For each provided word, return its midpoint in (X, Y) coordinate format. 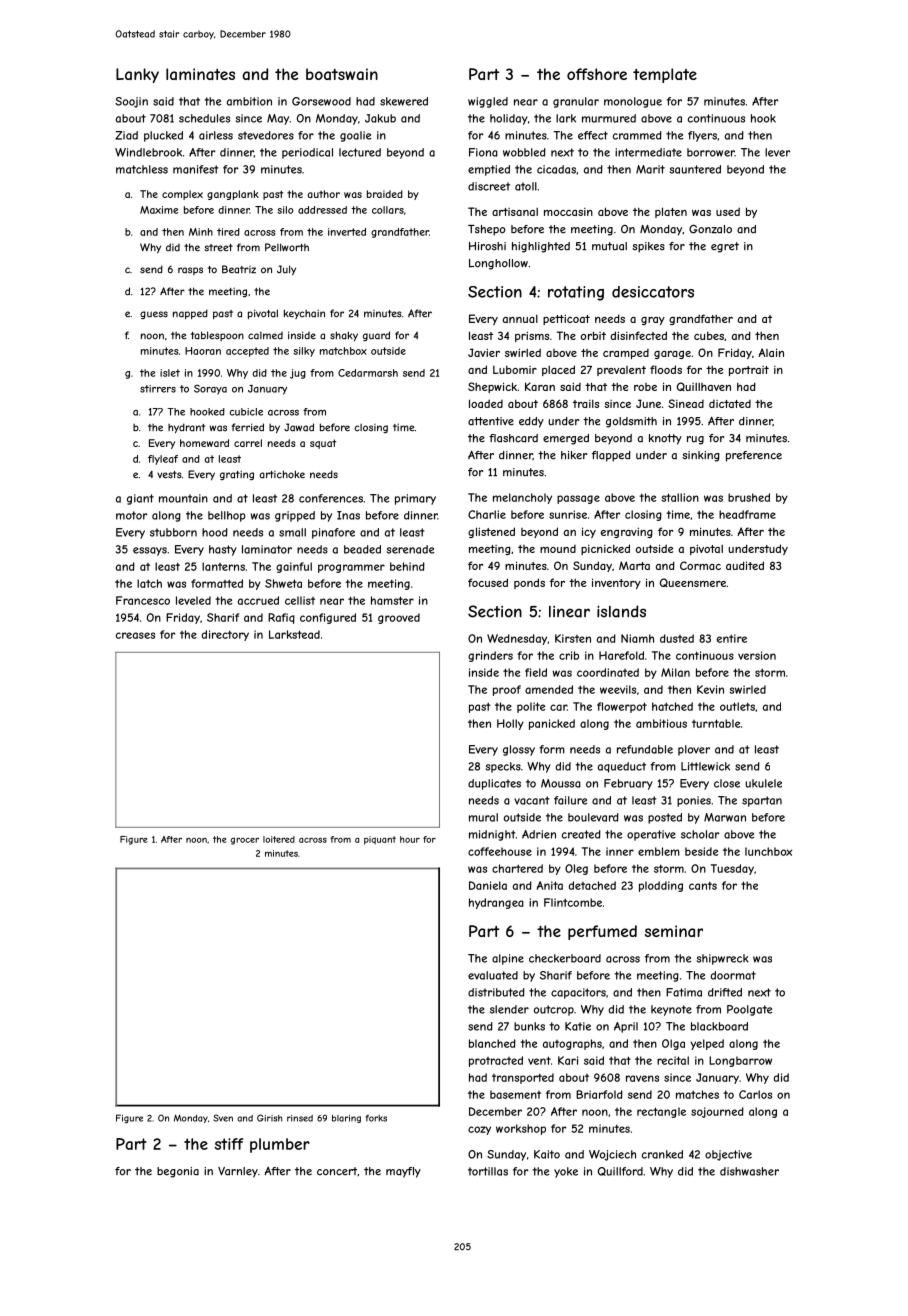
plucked (163, 136)
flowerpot (622, 707)
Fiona (483, 152)
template (665, 75)
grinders (490, 656)
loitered (279, 839)
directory (225, 635)
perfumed (602, 932)
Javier (484, 352)
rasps (190, 271)
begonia (178, 1172)
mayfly (403, 1172)
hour (410, 839)
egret (725, 247)
